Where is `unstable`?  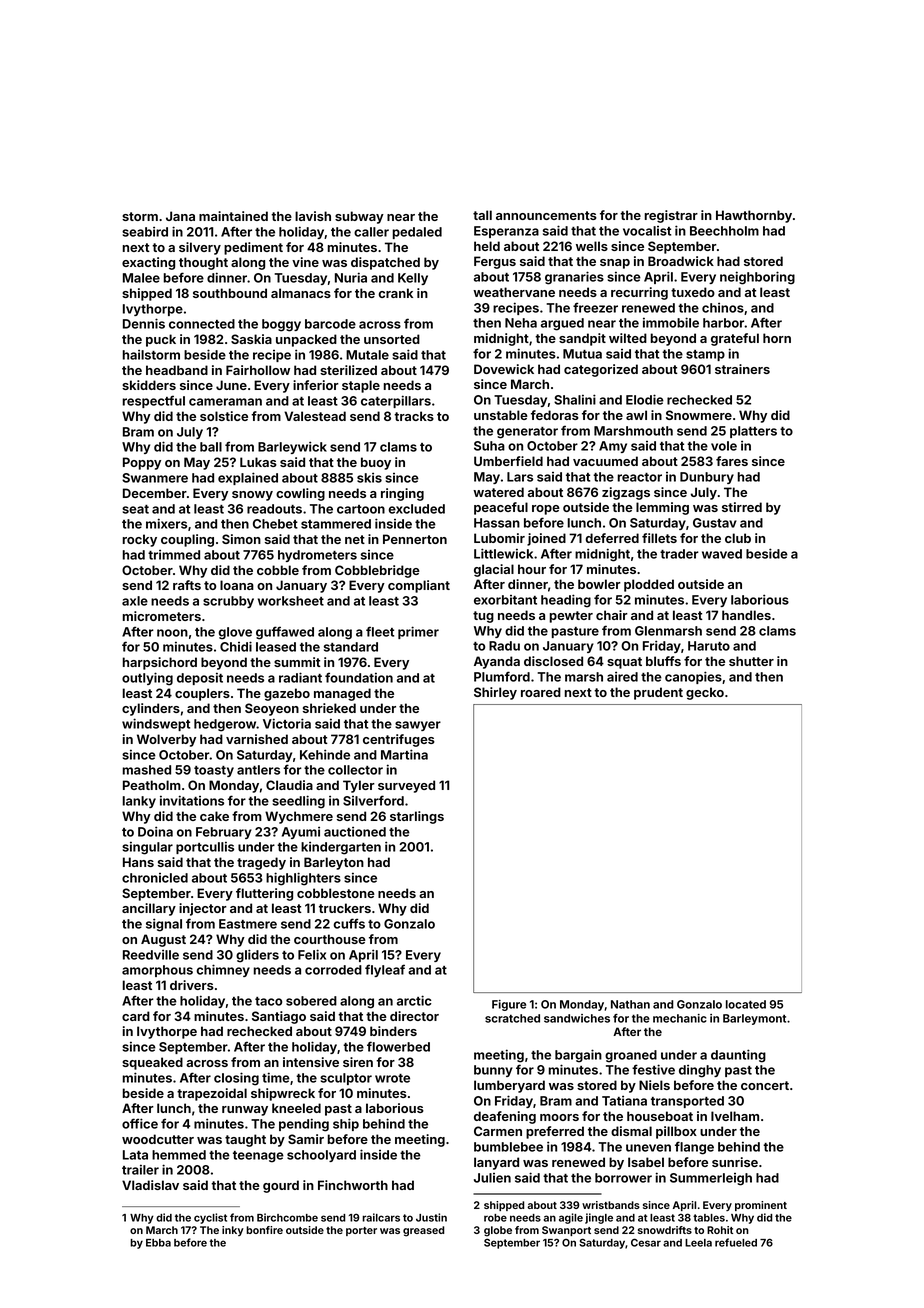
unstable is located at coordinates (501, 415).
